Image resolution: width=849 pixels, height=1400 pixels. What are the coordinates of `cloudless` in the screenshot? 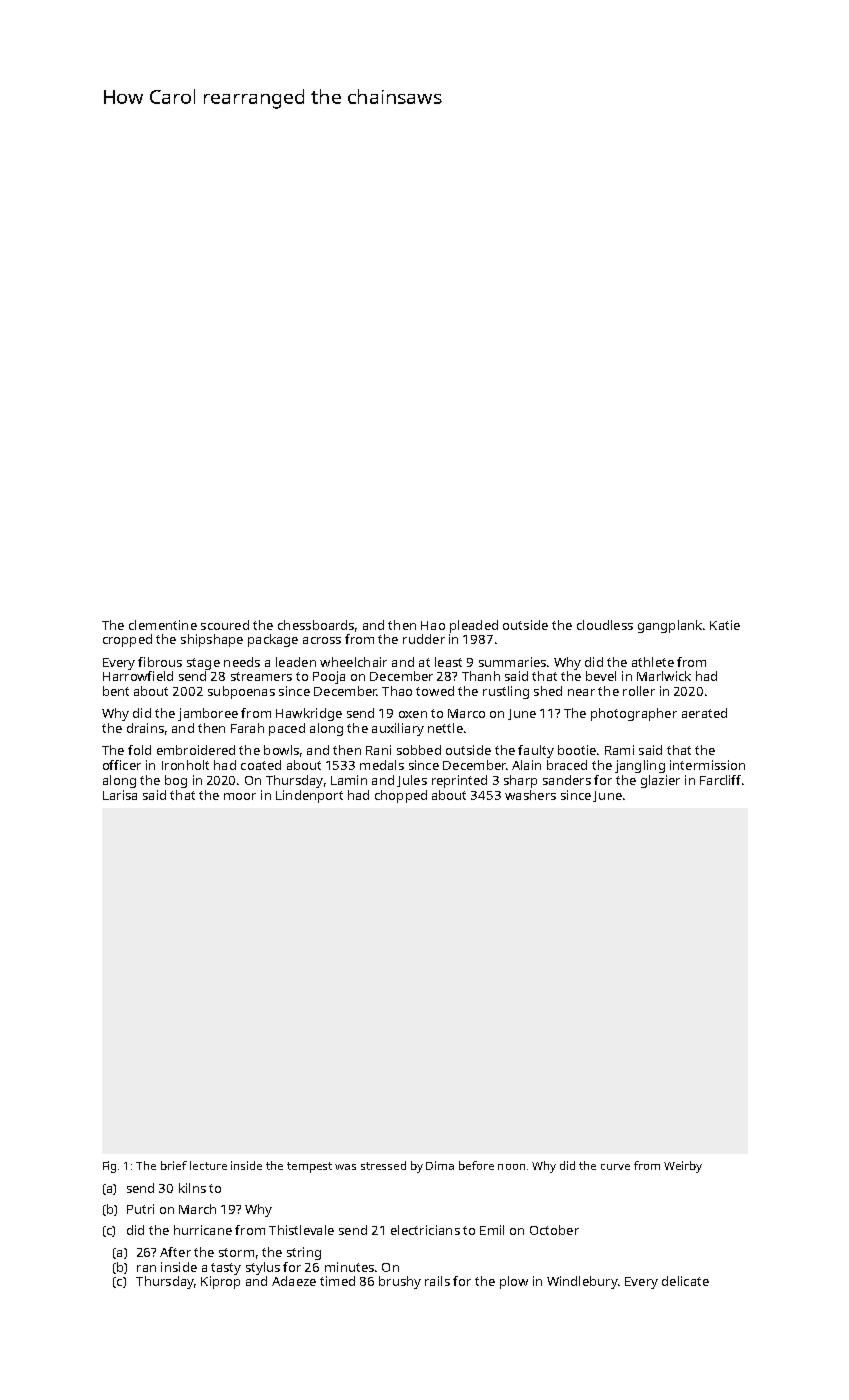 It's located at (605, 625).
